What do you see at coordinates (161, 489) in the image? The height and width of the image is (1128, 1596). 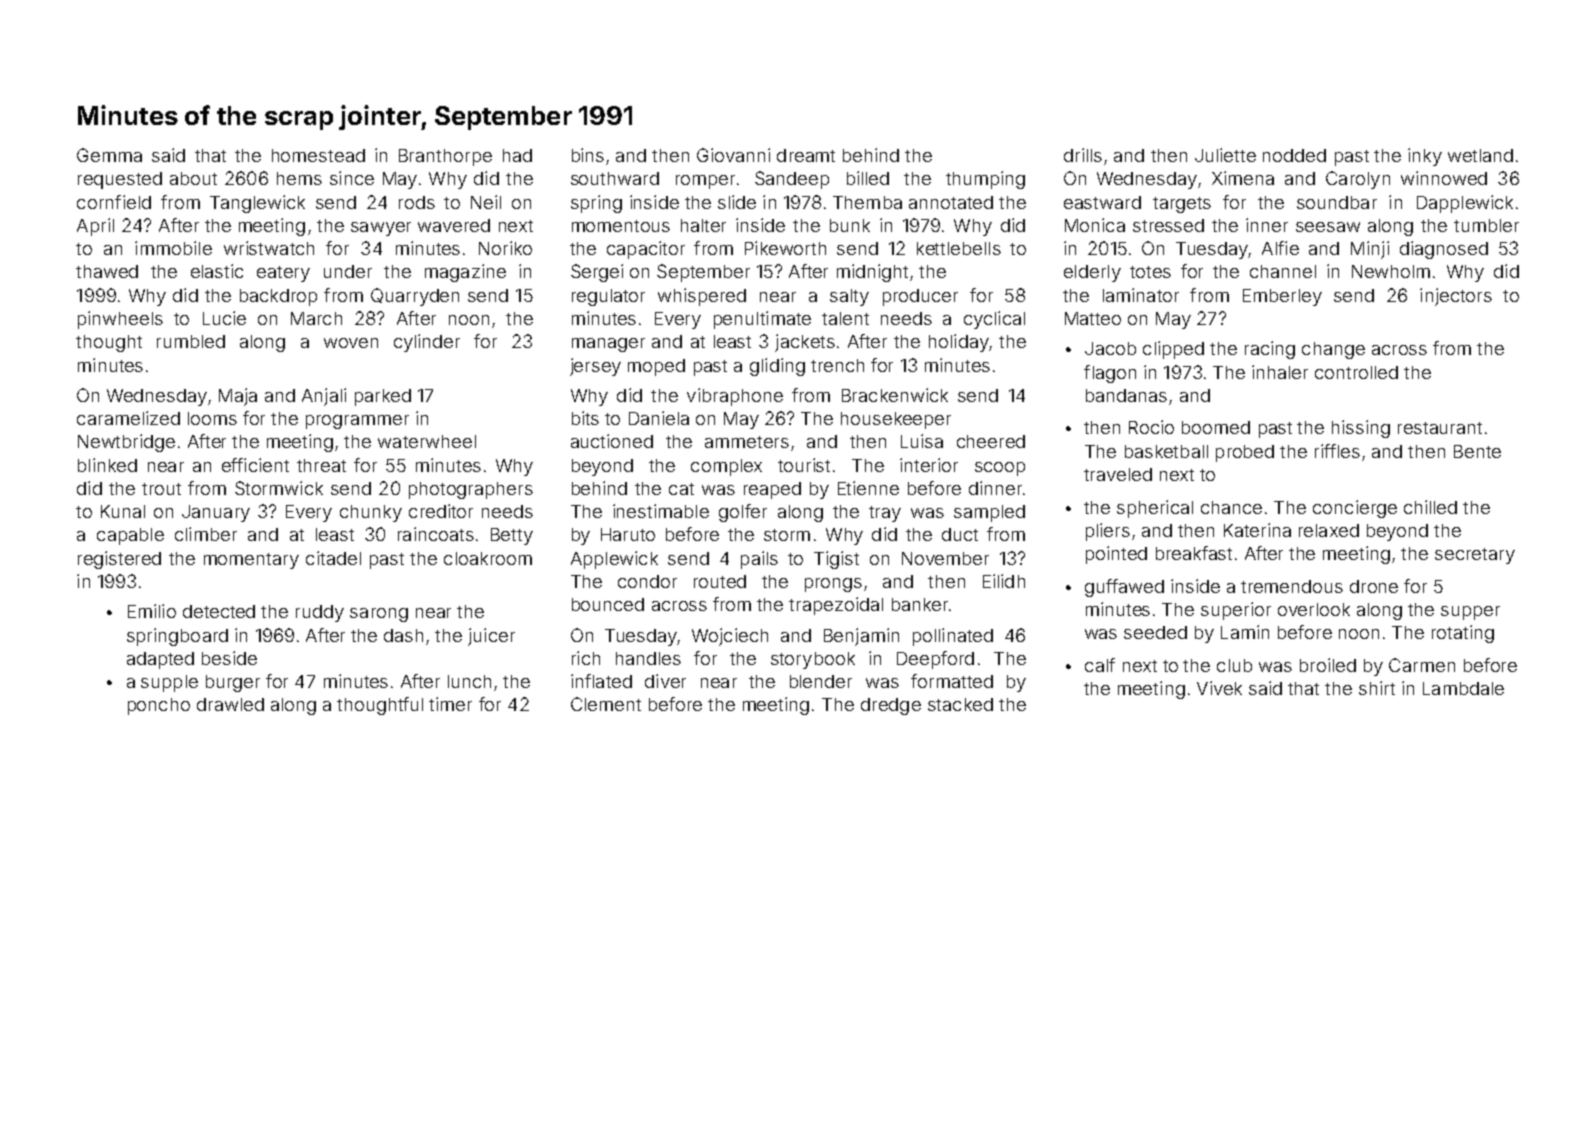 I see `trout` at bounding box center [161, 489].
